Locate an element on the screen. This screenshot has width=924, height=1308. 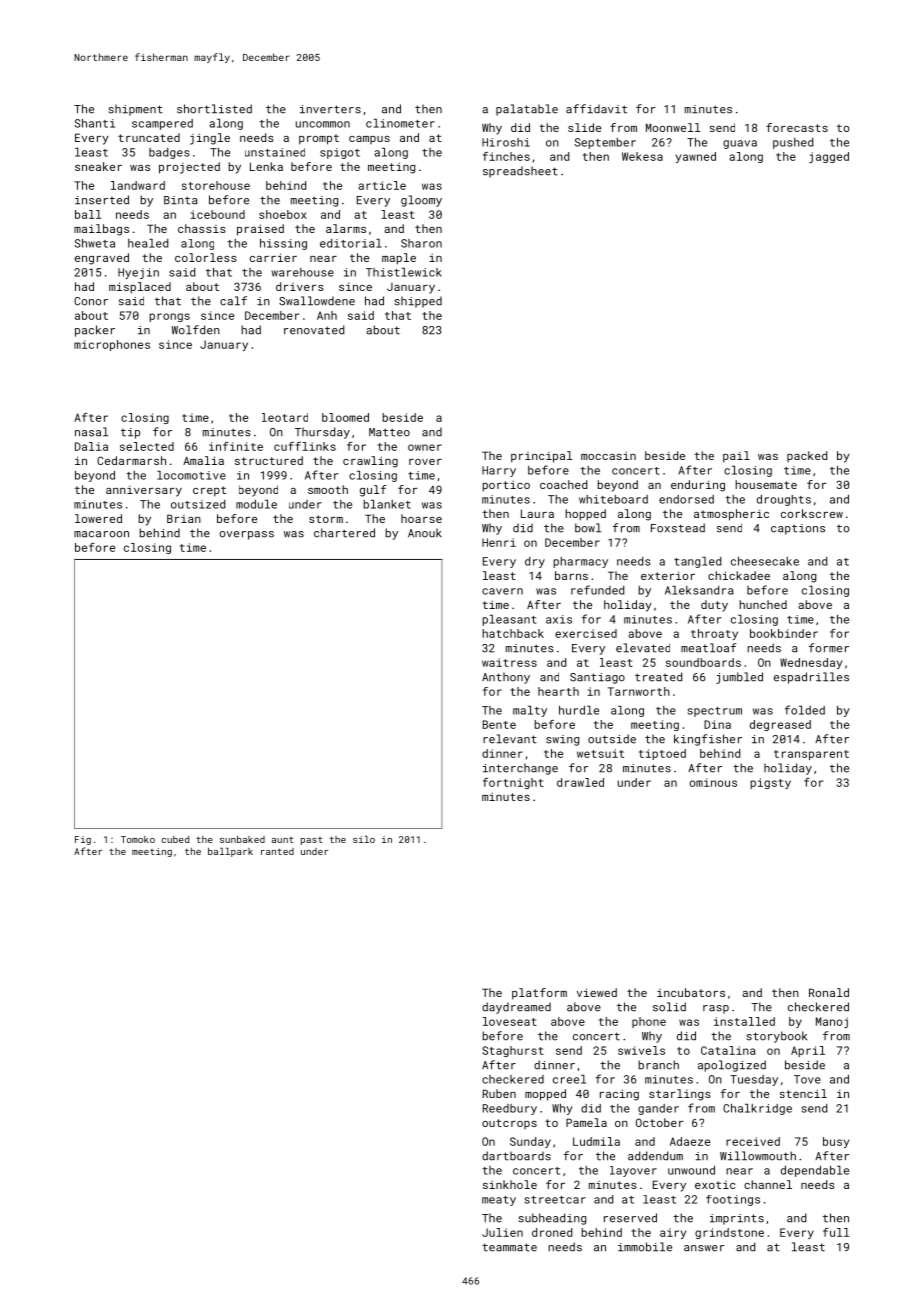
packed is located at coordinates (807, 456).
